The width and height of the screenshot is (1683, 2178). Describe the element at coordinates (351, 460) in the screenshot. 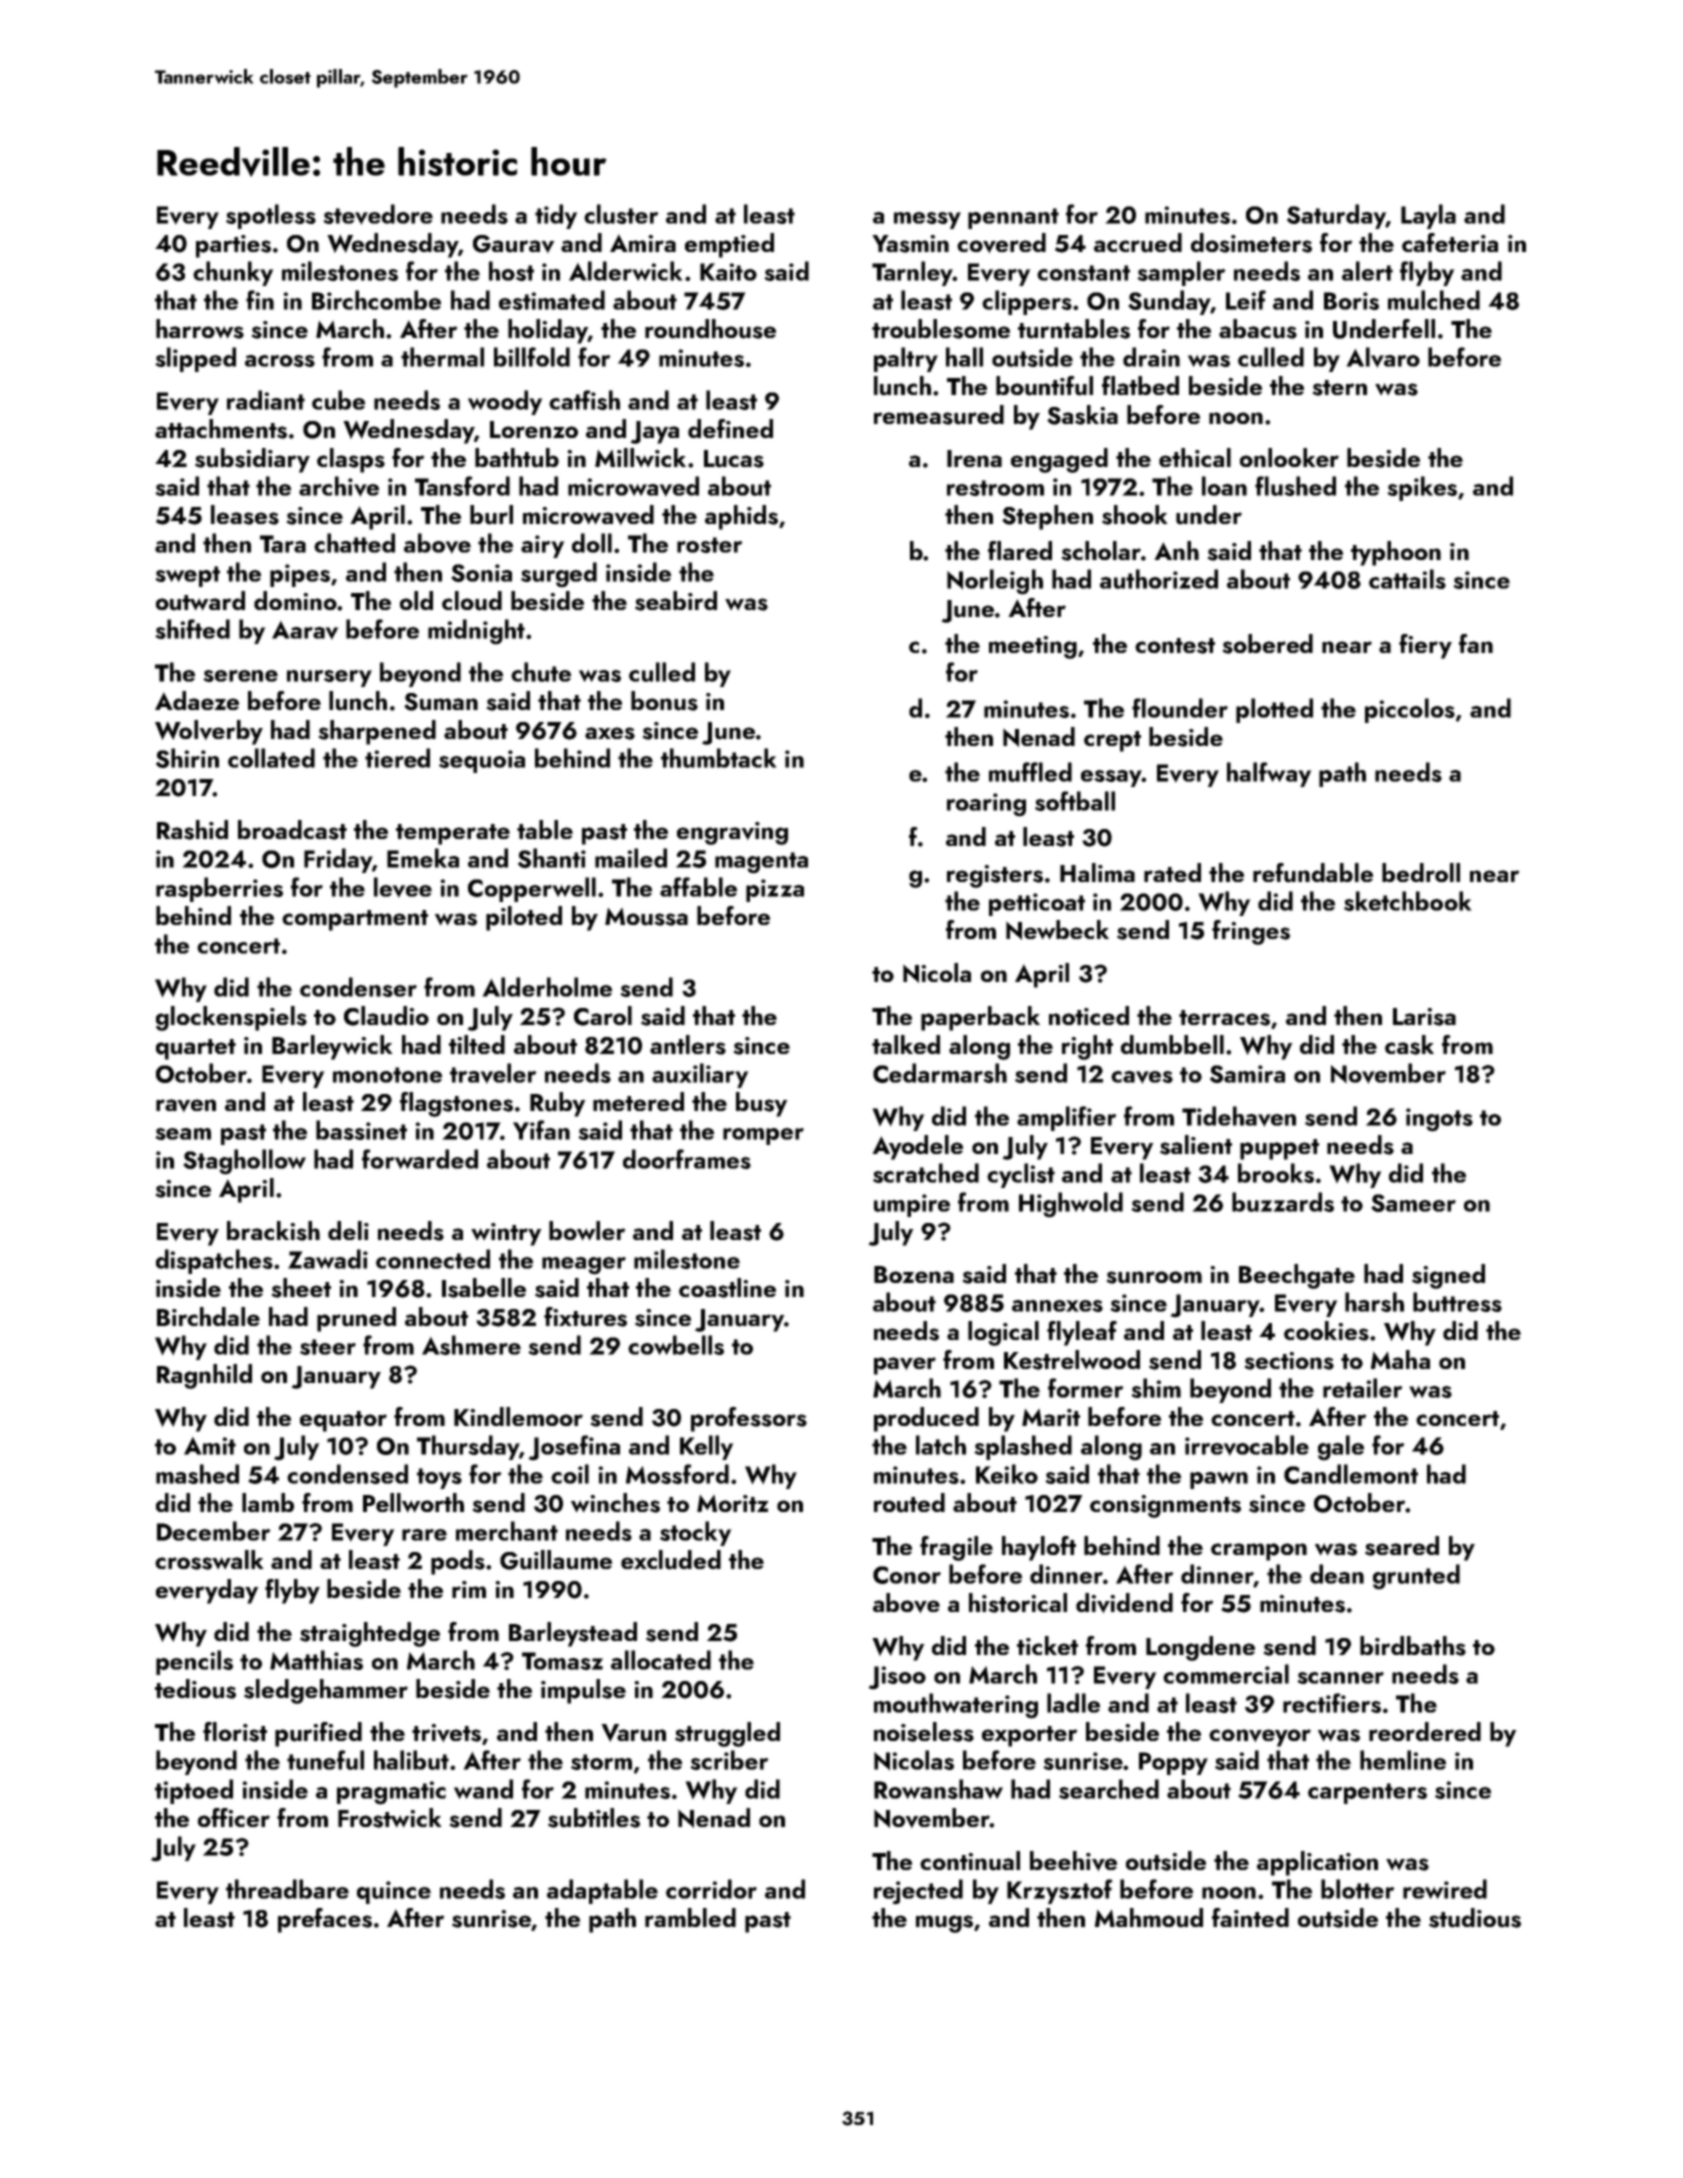

I see `clasps` at that location.
